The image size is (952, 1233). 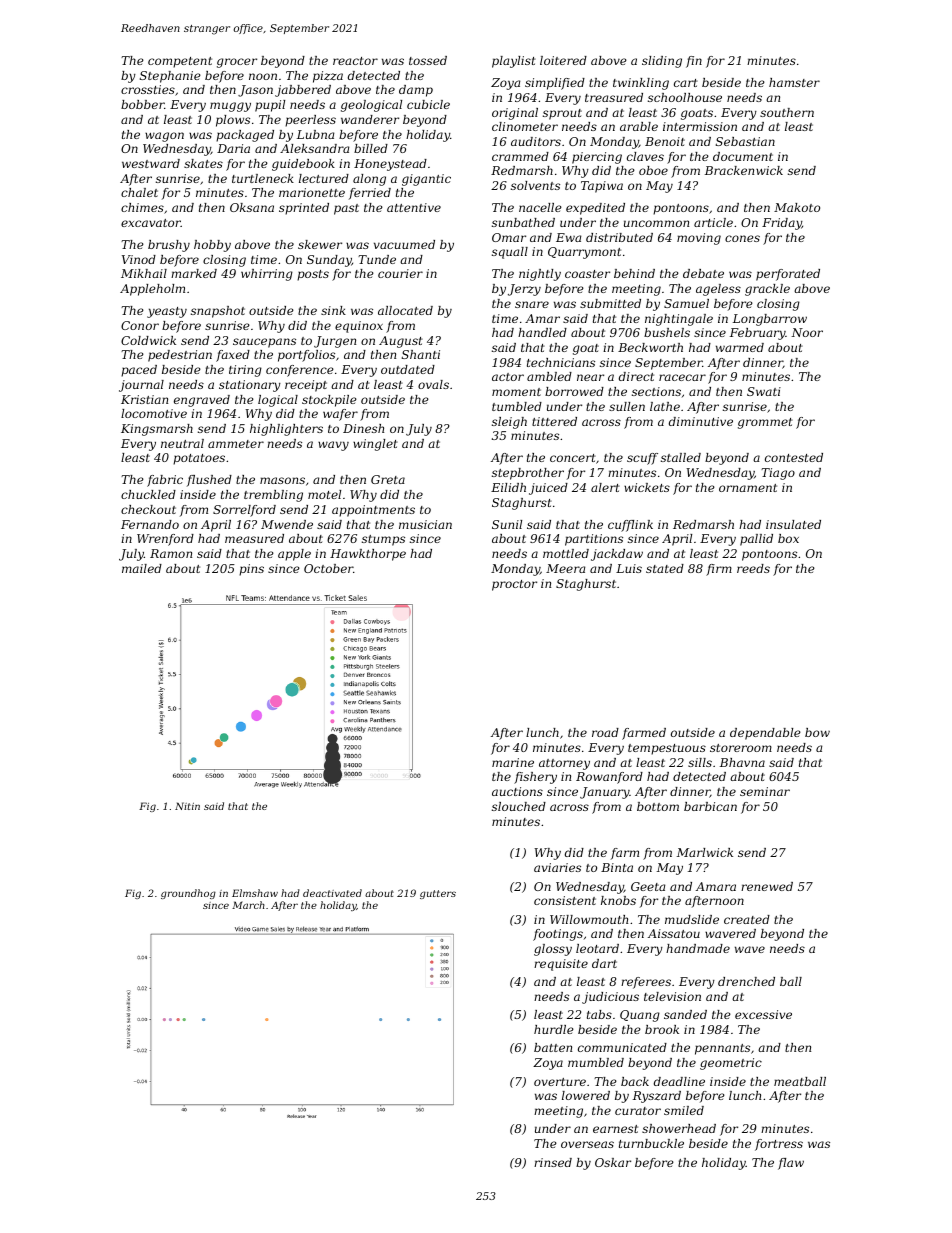 What do you see at coordinates (605, 732) in the screenshot?
I see `road` at bounding box center [605, 732].
